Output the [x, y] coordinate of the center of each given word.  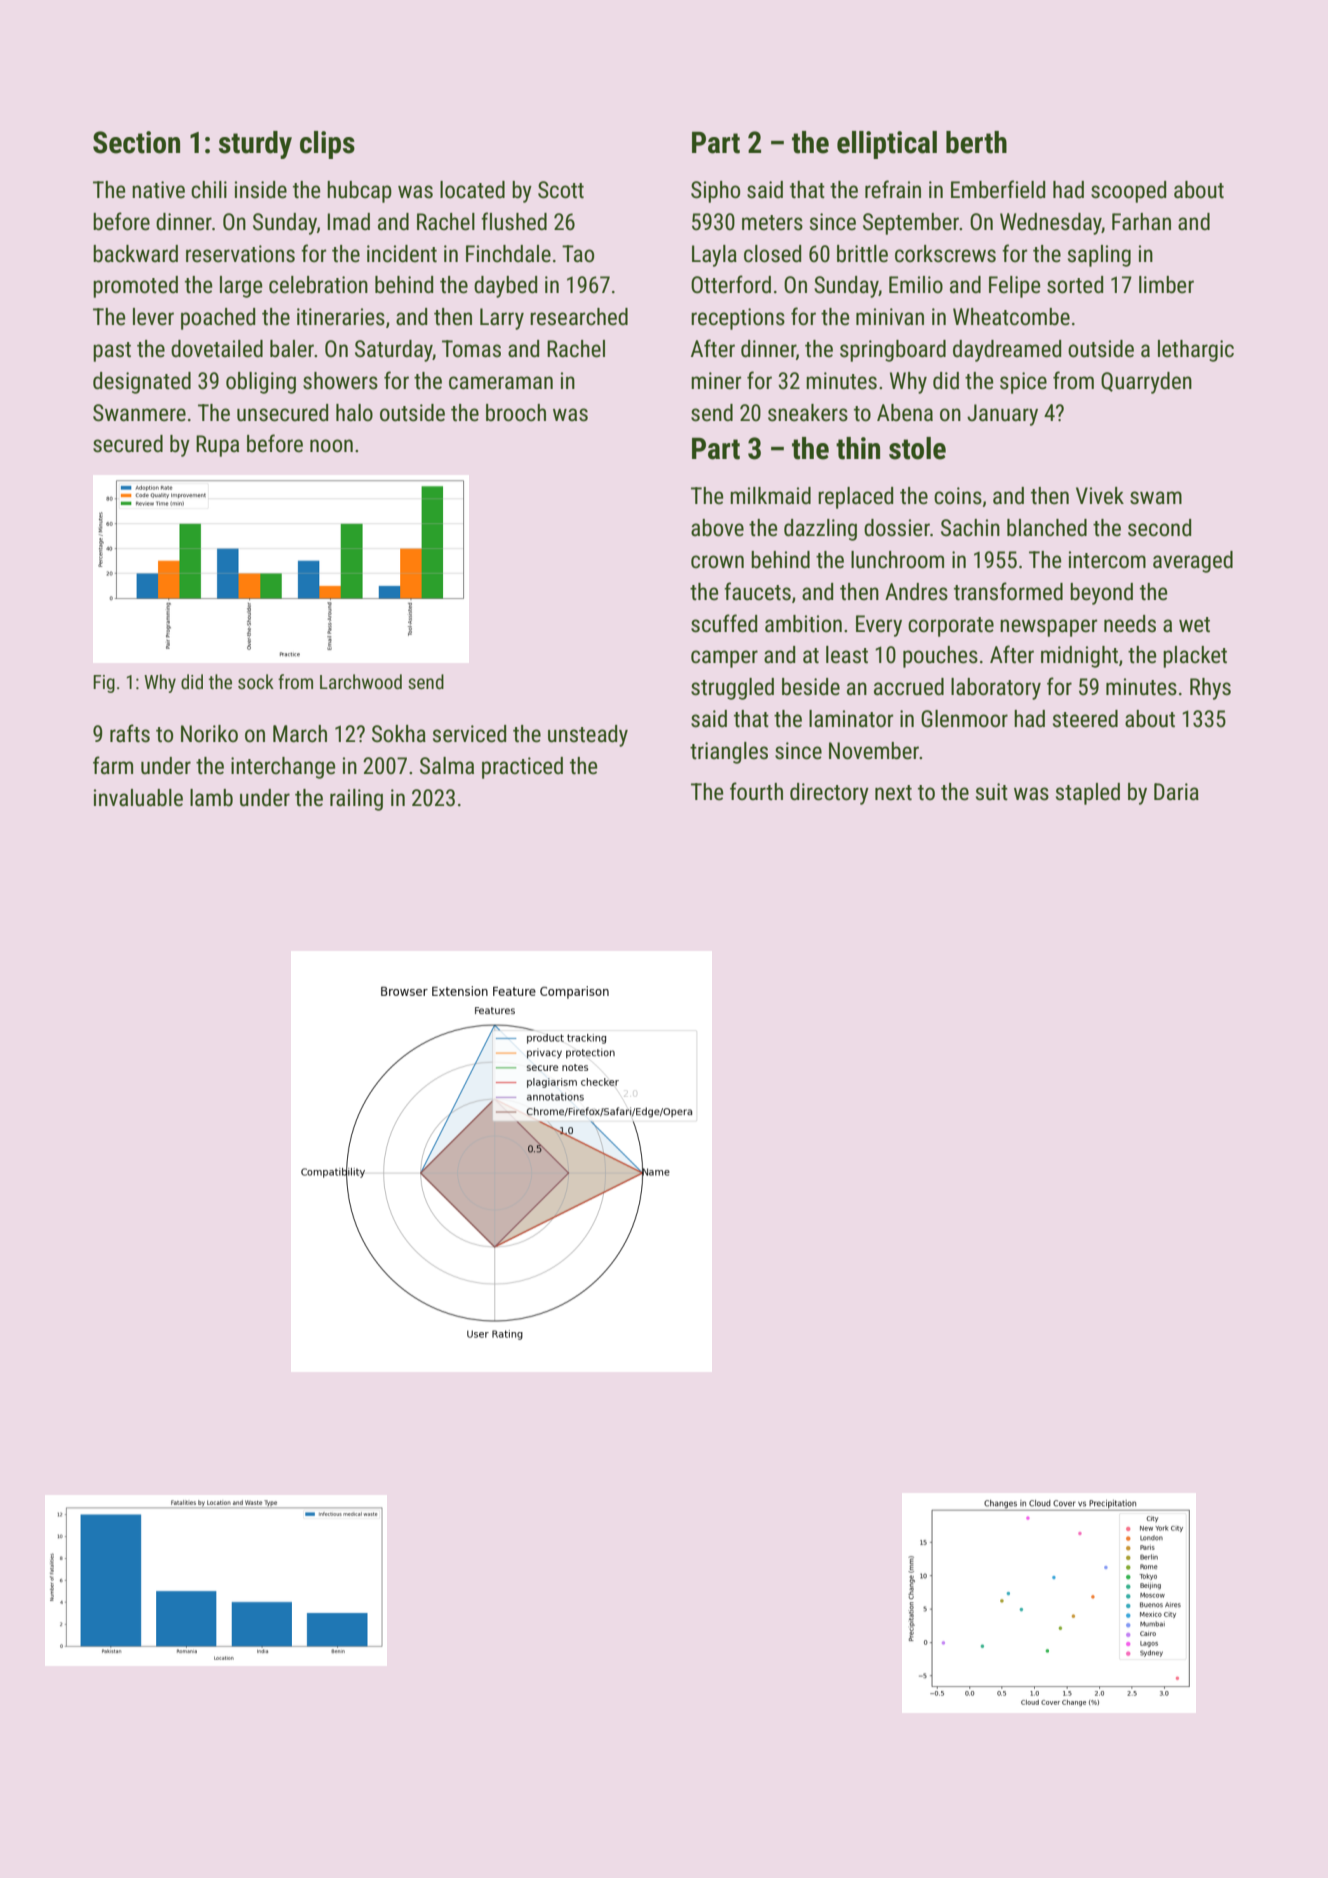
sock [256, 681]
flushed [514, 221]
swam [1156, 498]
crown [717, 562]
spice [1023, 383]
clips [327, 145]
